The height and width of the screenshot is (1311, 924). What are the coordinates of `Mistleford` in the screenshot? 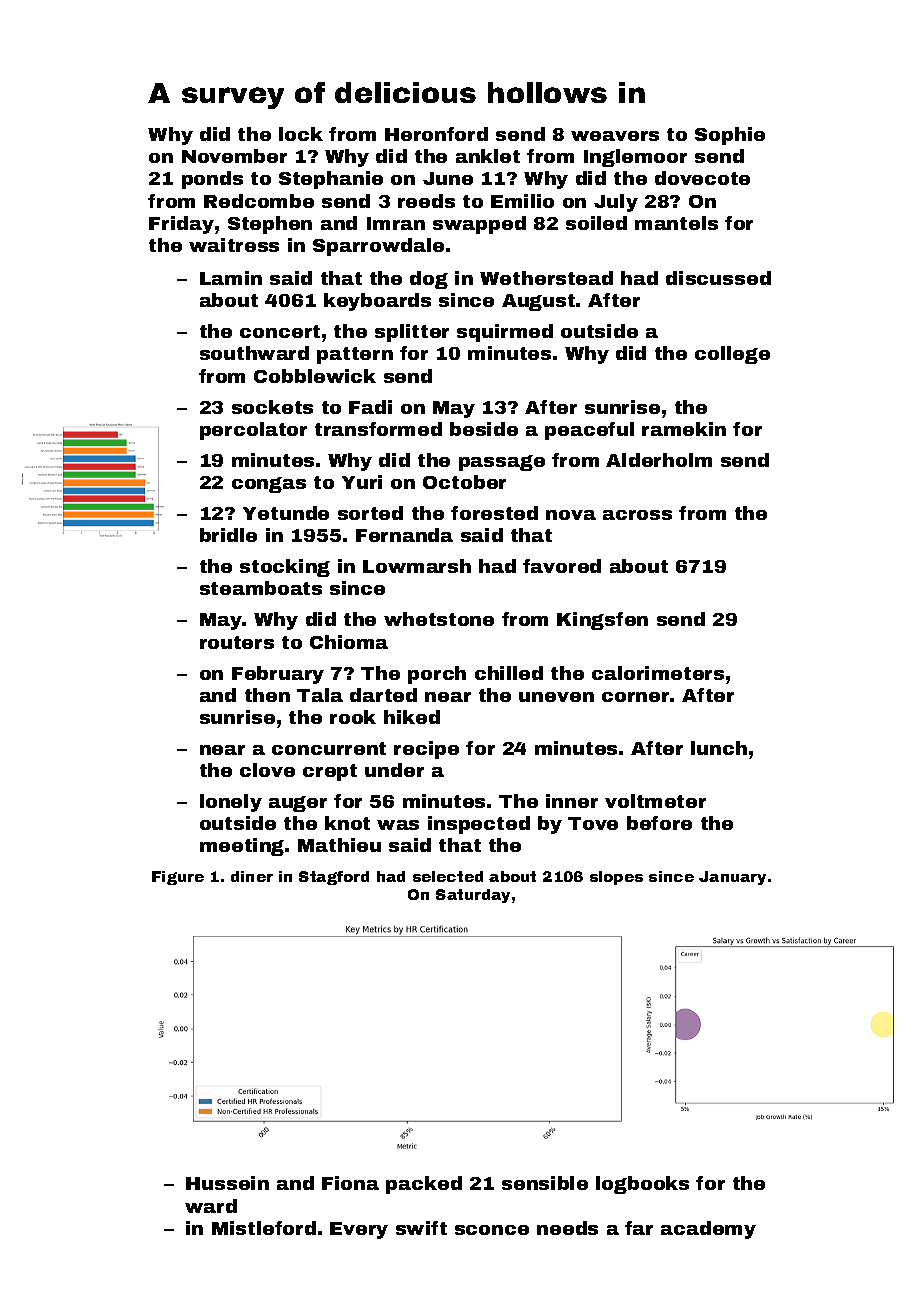 It's located at (264, 1228).
